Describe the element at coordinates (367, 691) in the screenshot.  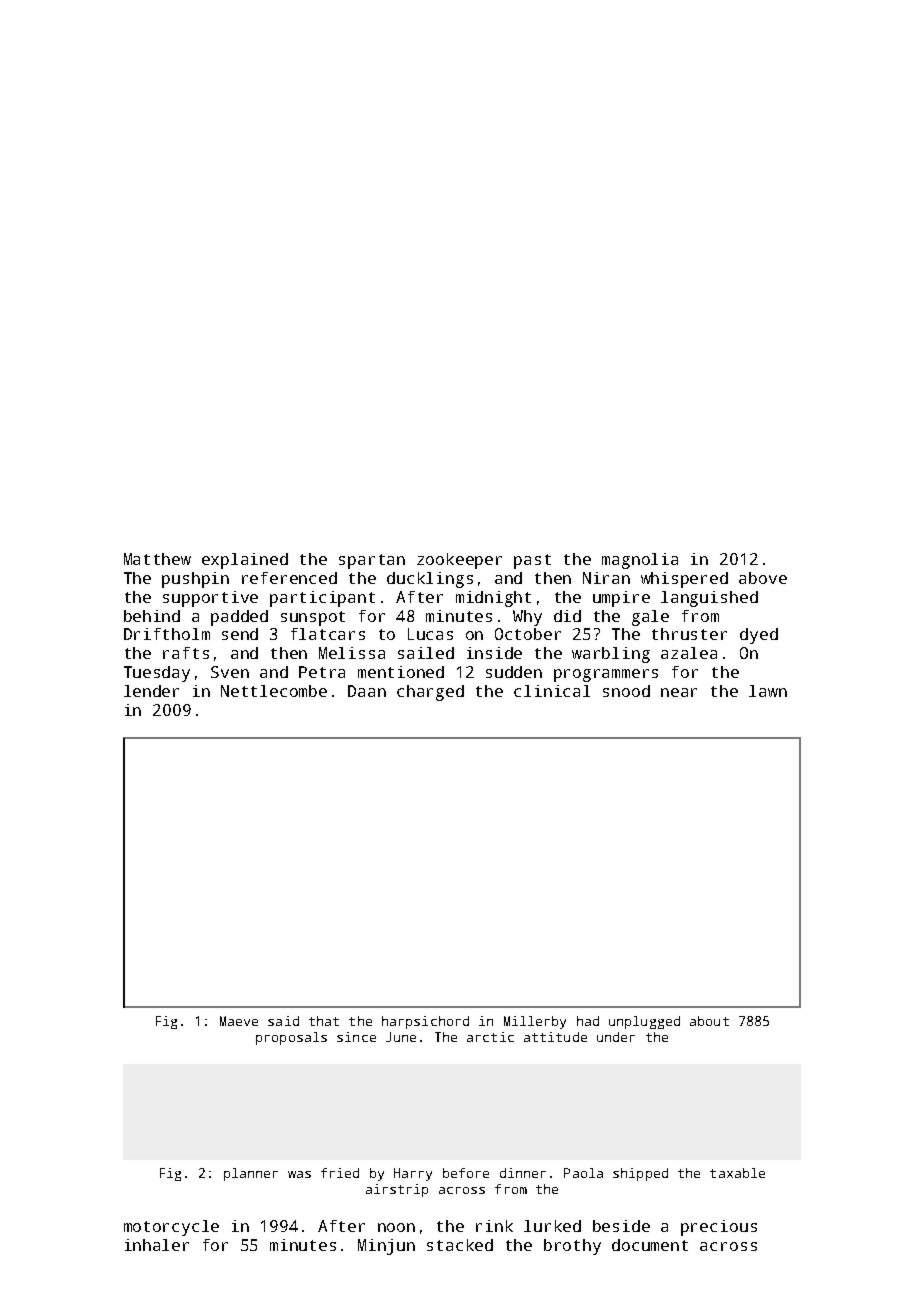
I see `Daan` at that location.
